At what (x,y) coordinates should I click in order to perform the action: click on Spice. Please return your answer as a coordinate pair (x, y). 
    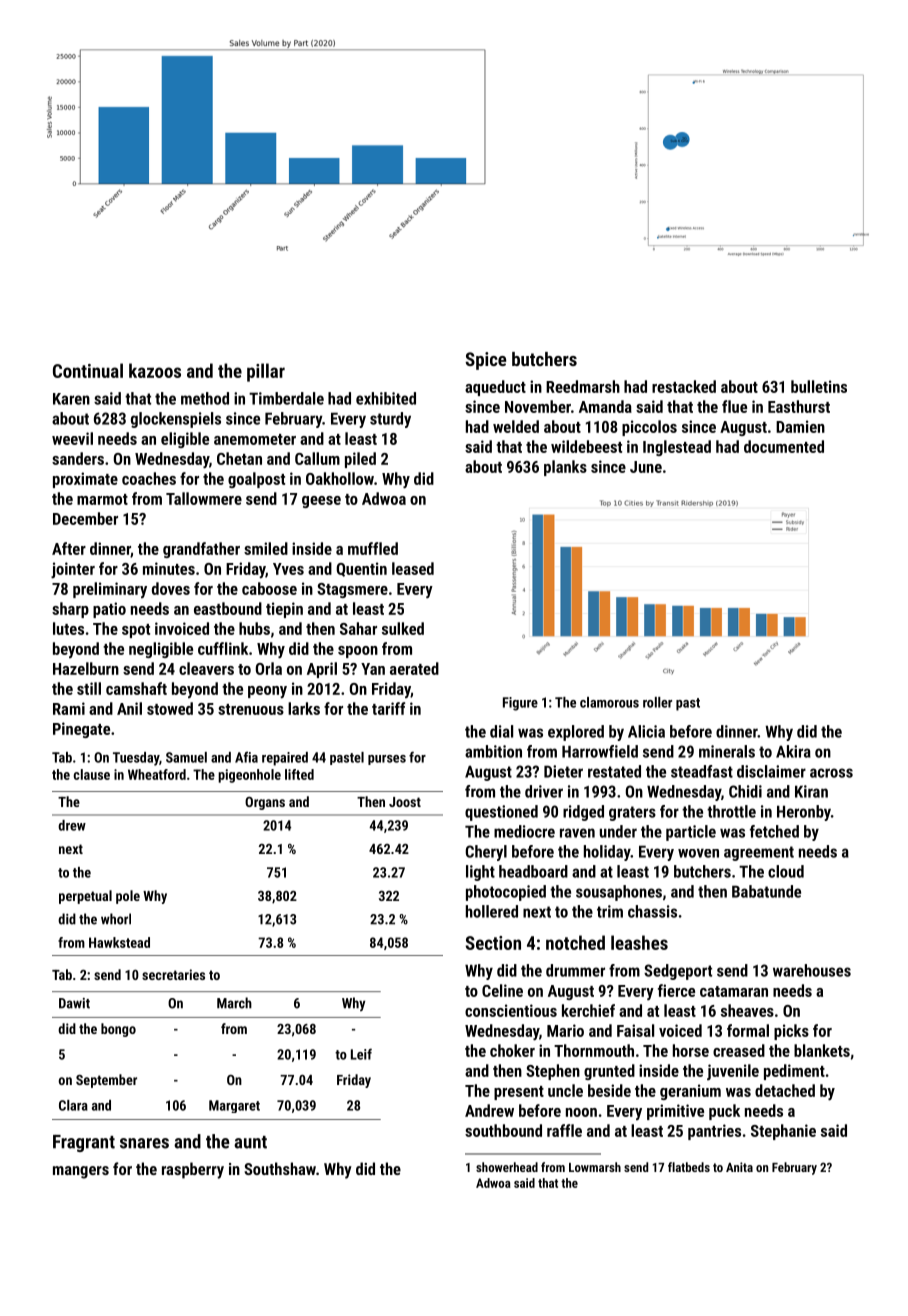
    Looking at the image, I should click on (485, 361).
